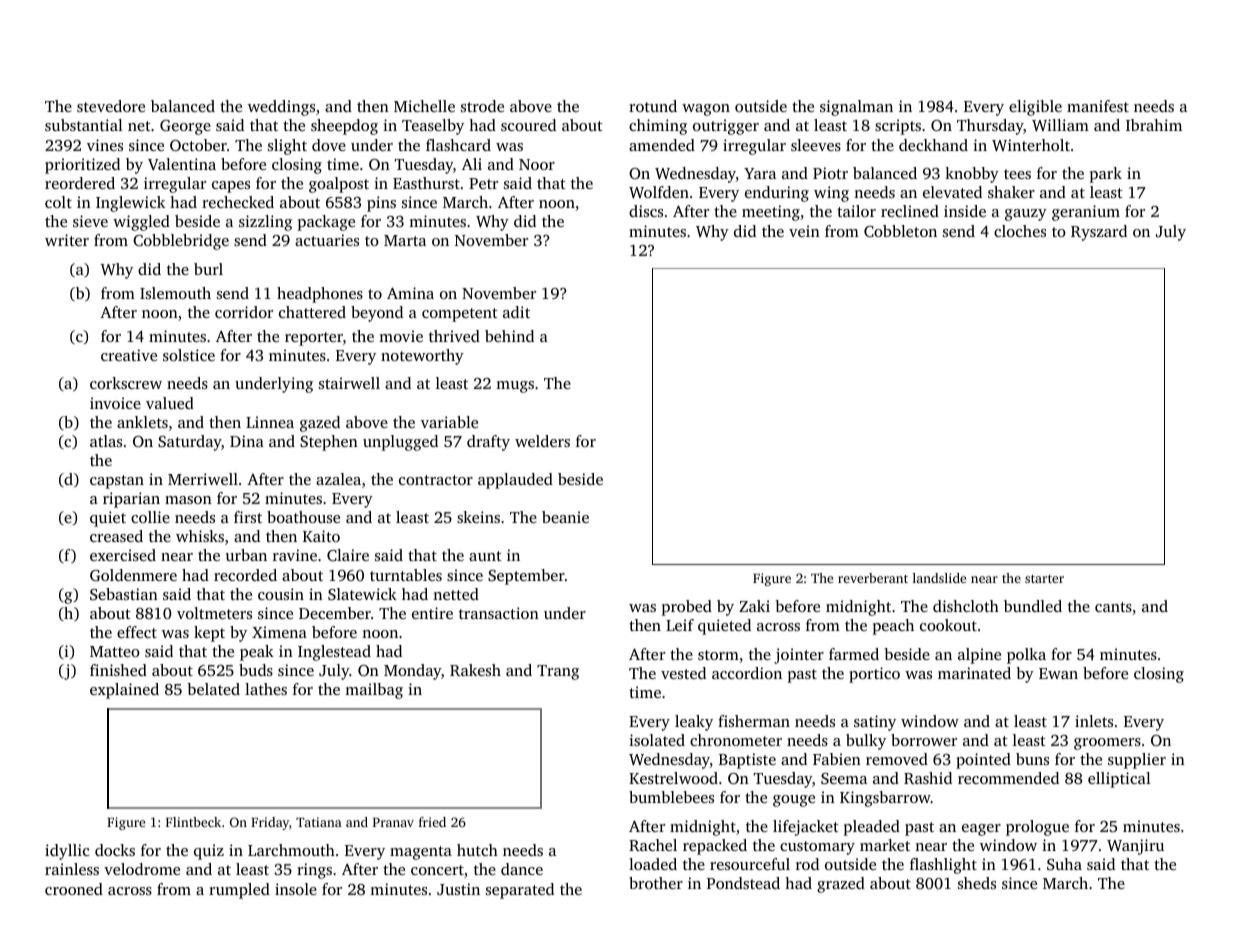 This image has width=1233, height=952. What do you see at coordinates (1099, 233) in the image?
I see `Ryszard` at bounding box center [1099, 233].
